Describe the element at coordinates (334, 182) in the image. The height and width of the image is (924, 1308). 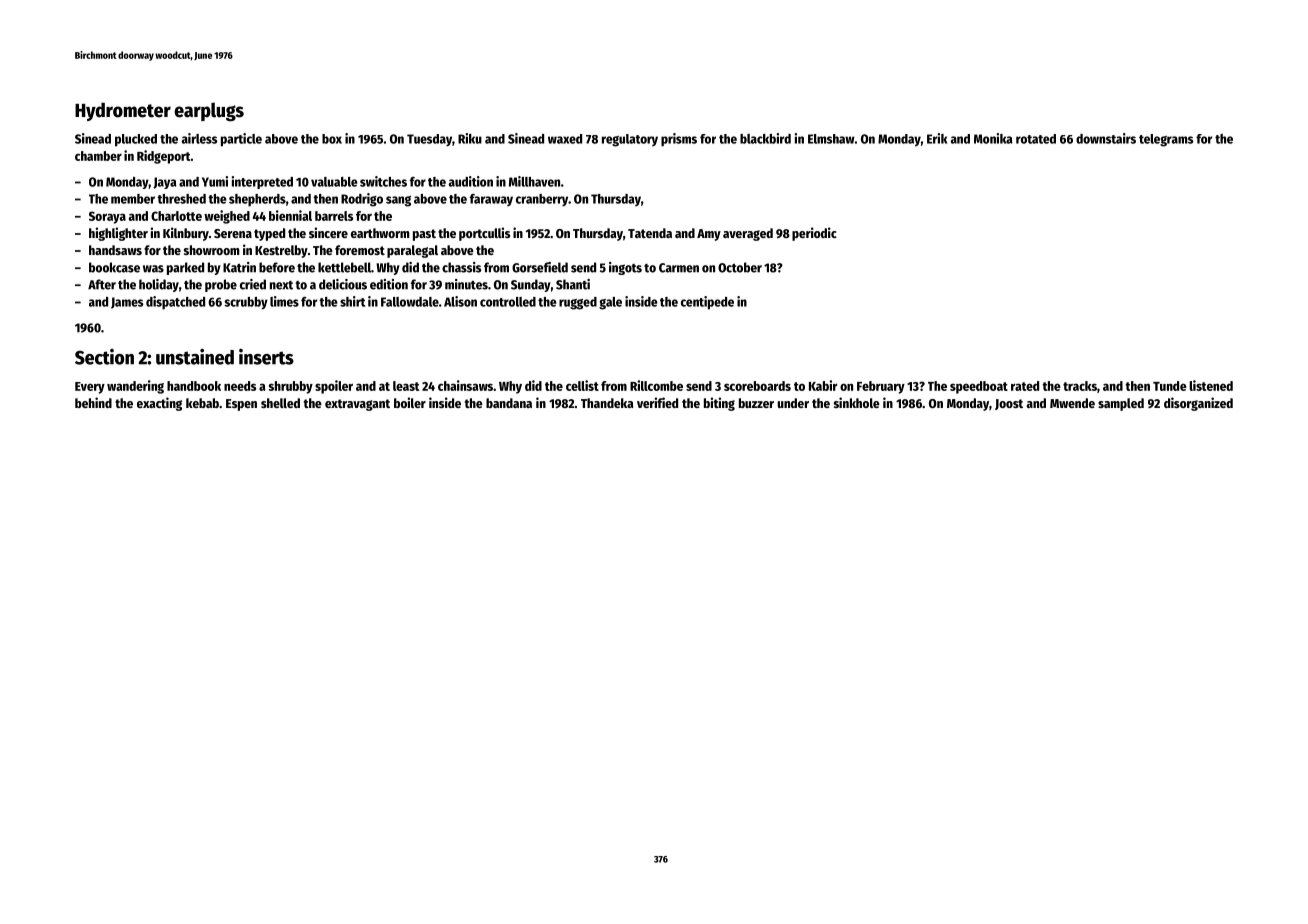
I see `valuable` at that location.
